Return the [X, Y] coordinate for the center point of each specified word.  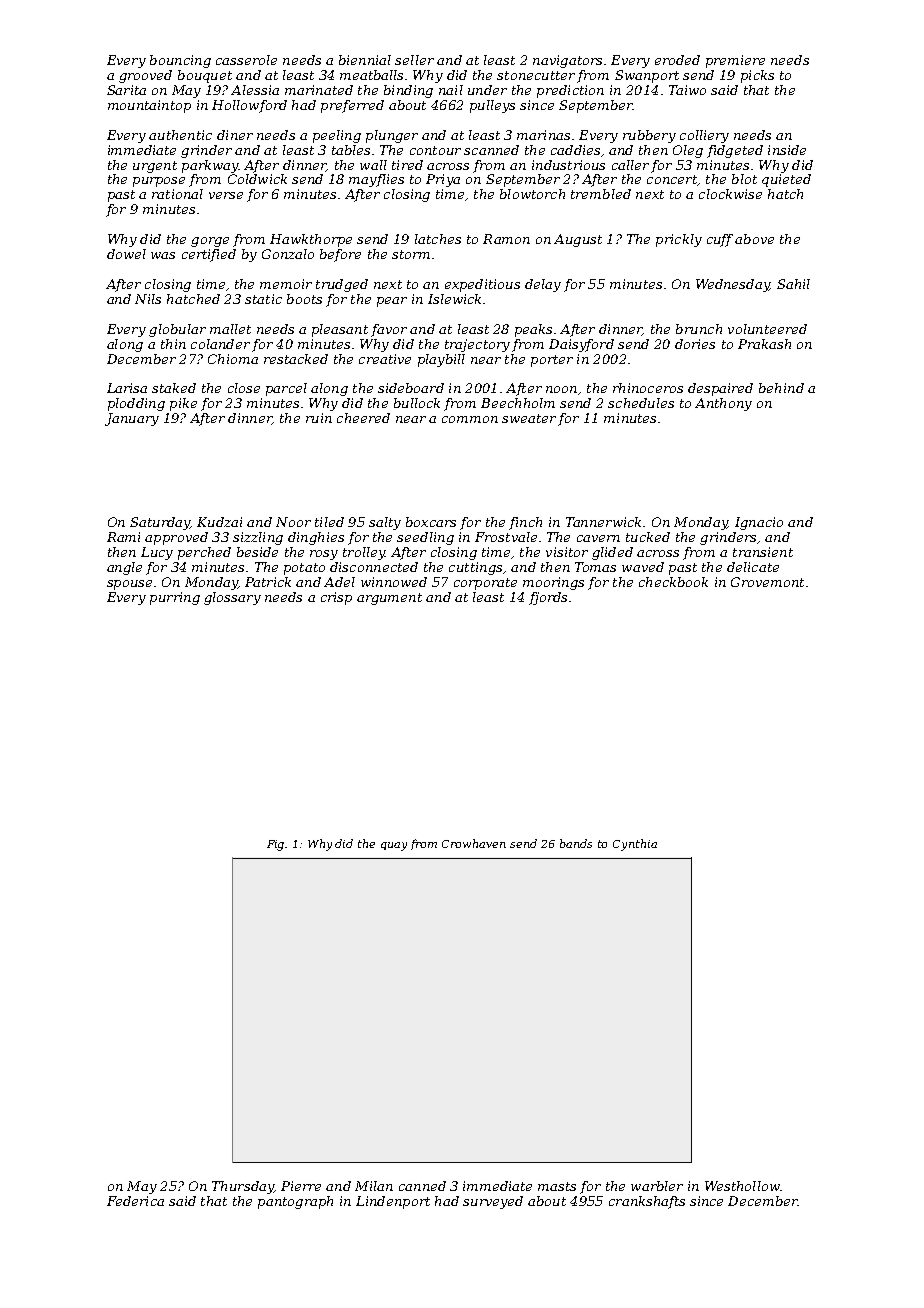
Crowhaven [474, 843]
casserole [246, 60]
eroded [677, 60]
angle [124, 568]
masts [557, 1186]
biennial [365, 60]
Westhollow [742, 1186]
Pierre [301, 1186]
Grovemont [767, 582]
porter [552, 361]
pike [183, 404]
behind [781, 388]
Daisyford [581, 345]
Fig [276, 845]
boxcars [431, 522]
